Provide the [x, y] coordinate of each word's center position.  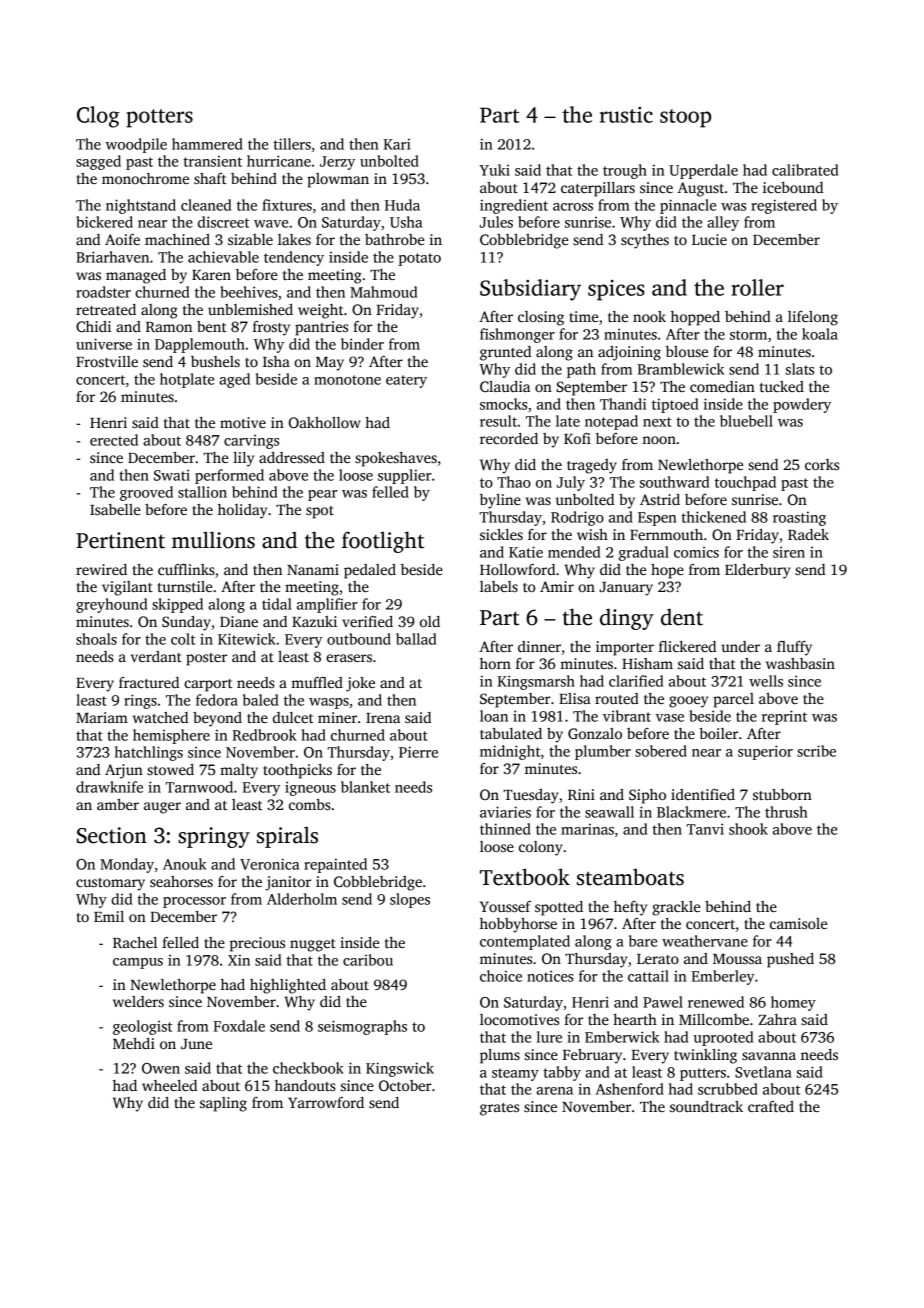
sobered [661, 751]
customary [110, 884]
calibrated [805, 170]
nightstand [141, 206]
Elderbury [758, 571]
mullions [213, 540]
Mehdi [134, 1043]
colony [541, 848]
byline [500, 501]
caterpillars [598, 189]
